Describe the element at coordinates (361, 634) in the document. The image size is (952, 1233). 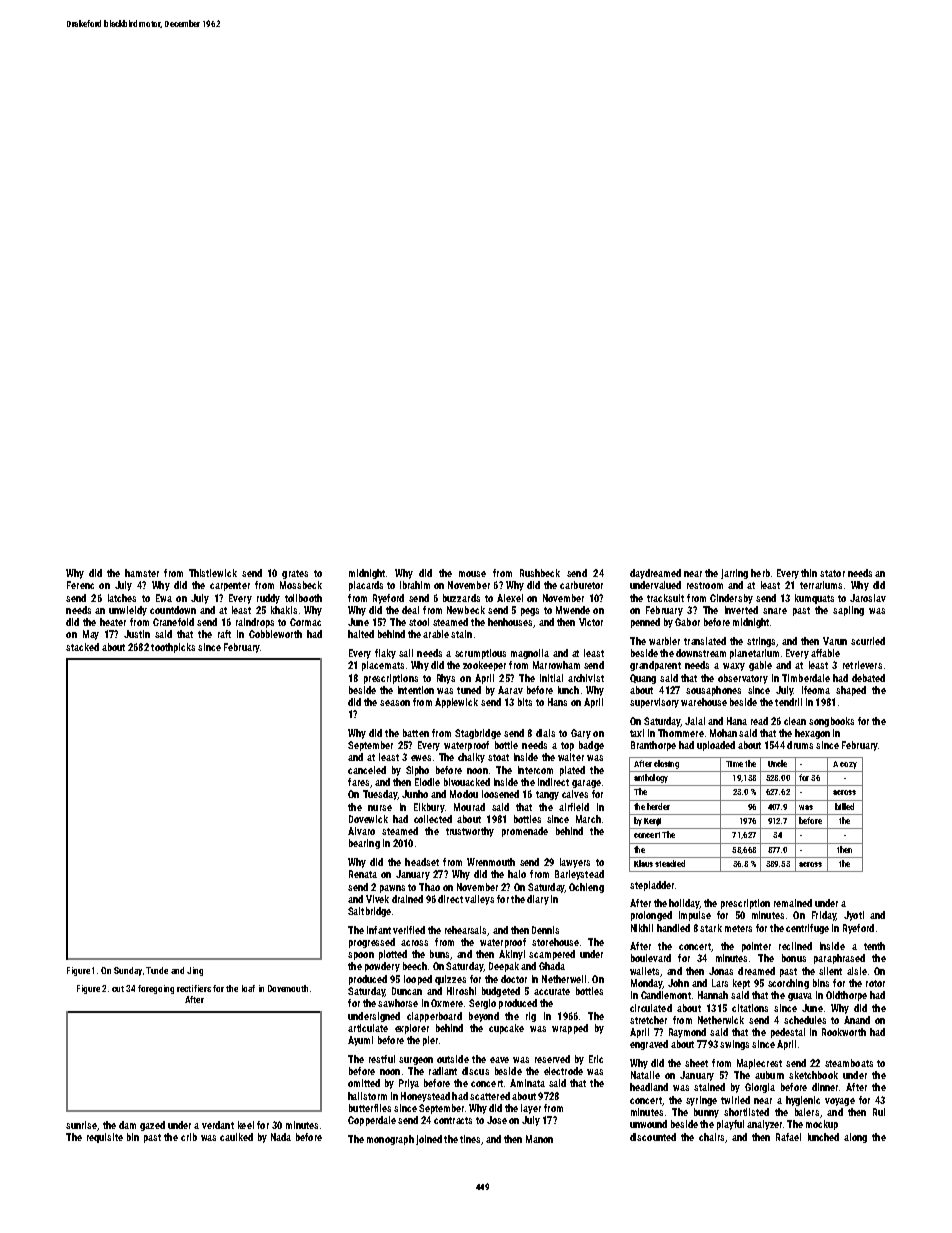
I see `halted` at that location.
